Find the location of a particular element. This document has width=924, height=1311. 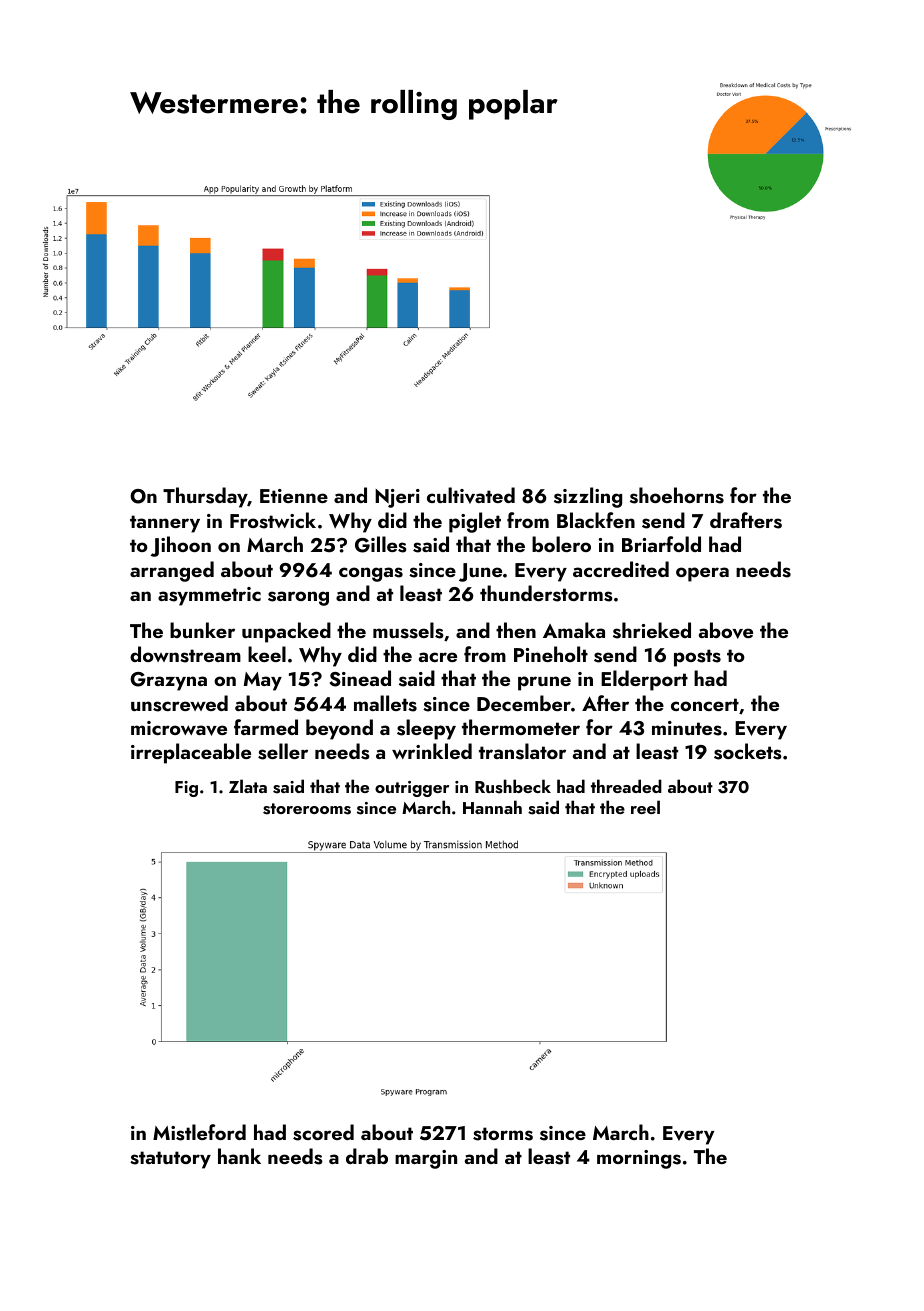

threaded is located at coordinates (626, 786).
